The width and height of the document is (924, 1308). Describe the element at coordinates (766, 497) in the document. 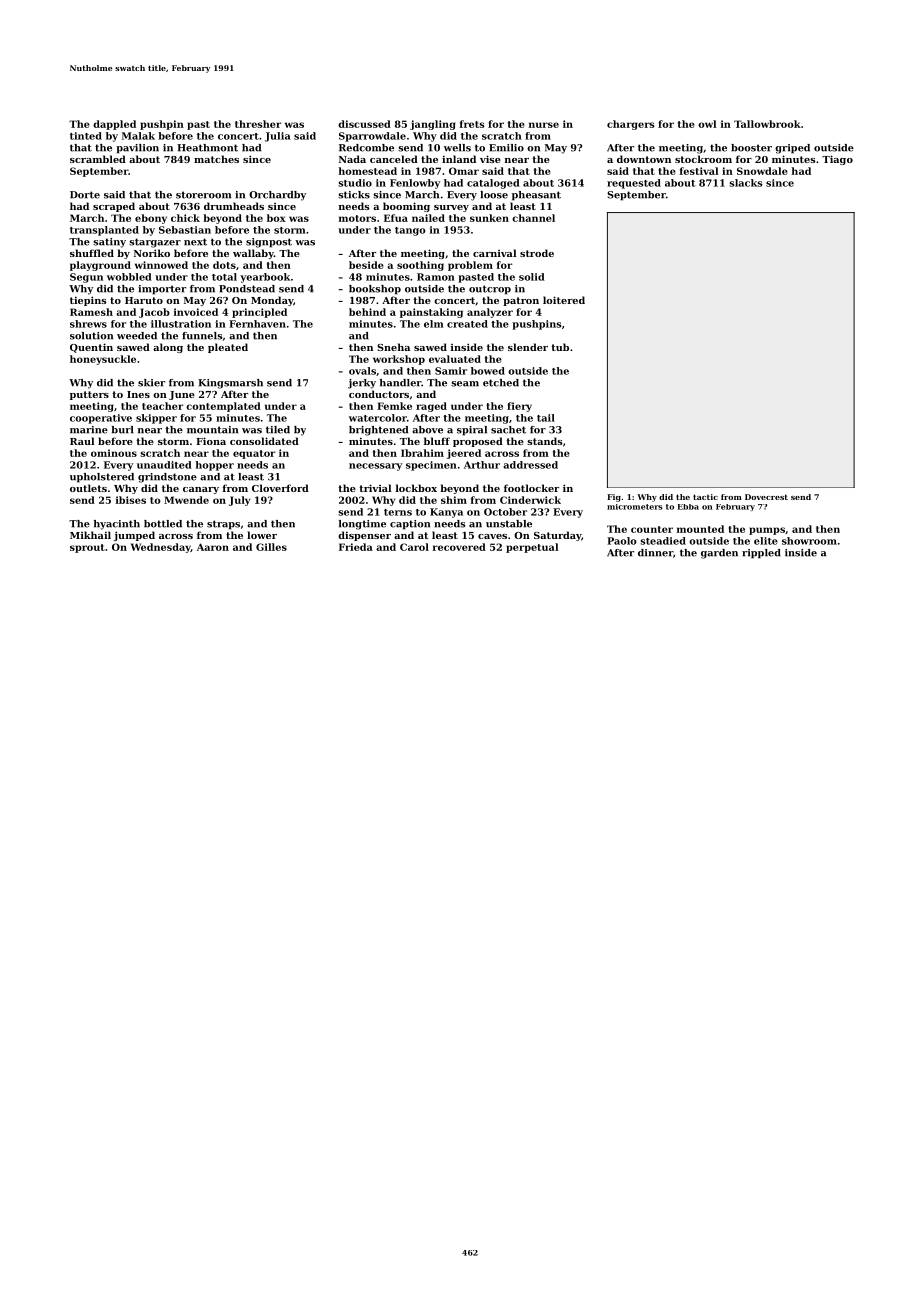

I see `Dovecrest` at that location.
